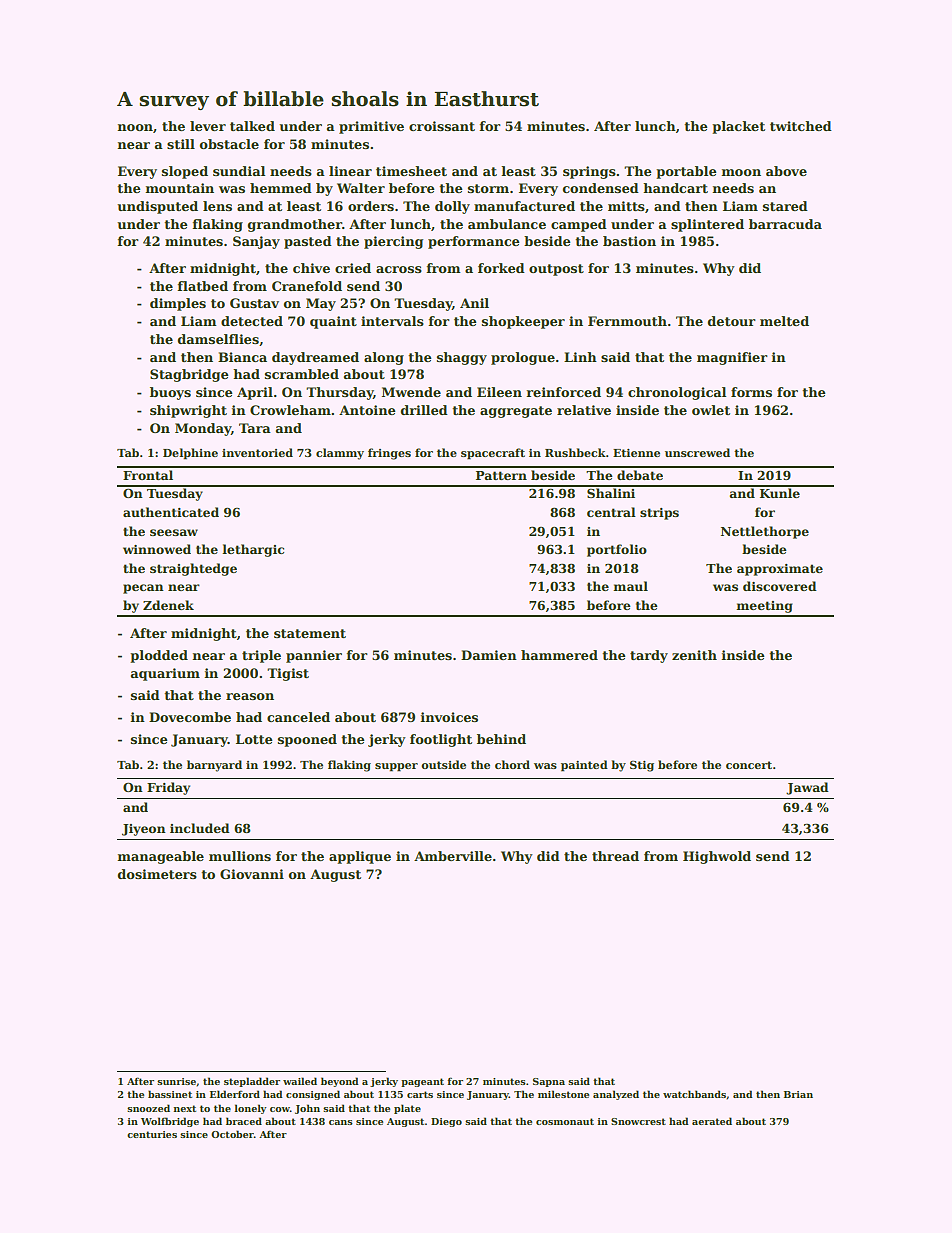  I want to click on sunrise, so click(176, 1081).
